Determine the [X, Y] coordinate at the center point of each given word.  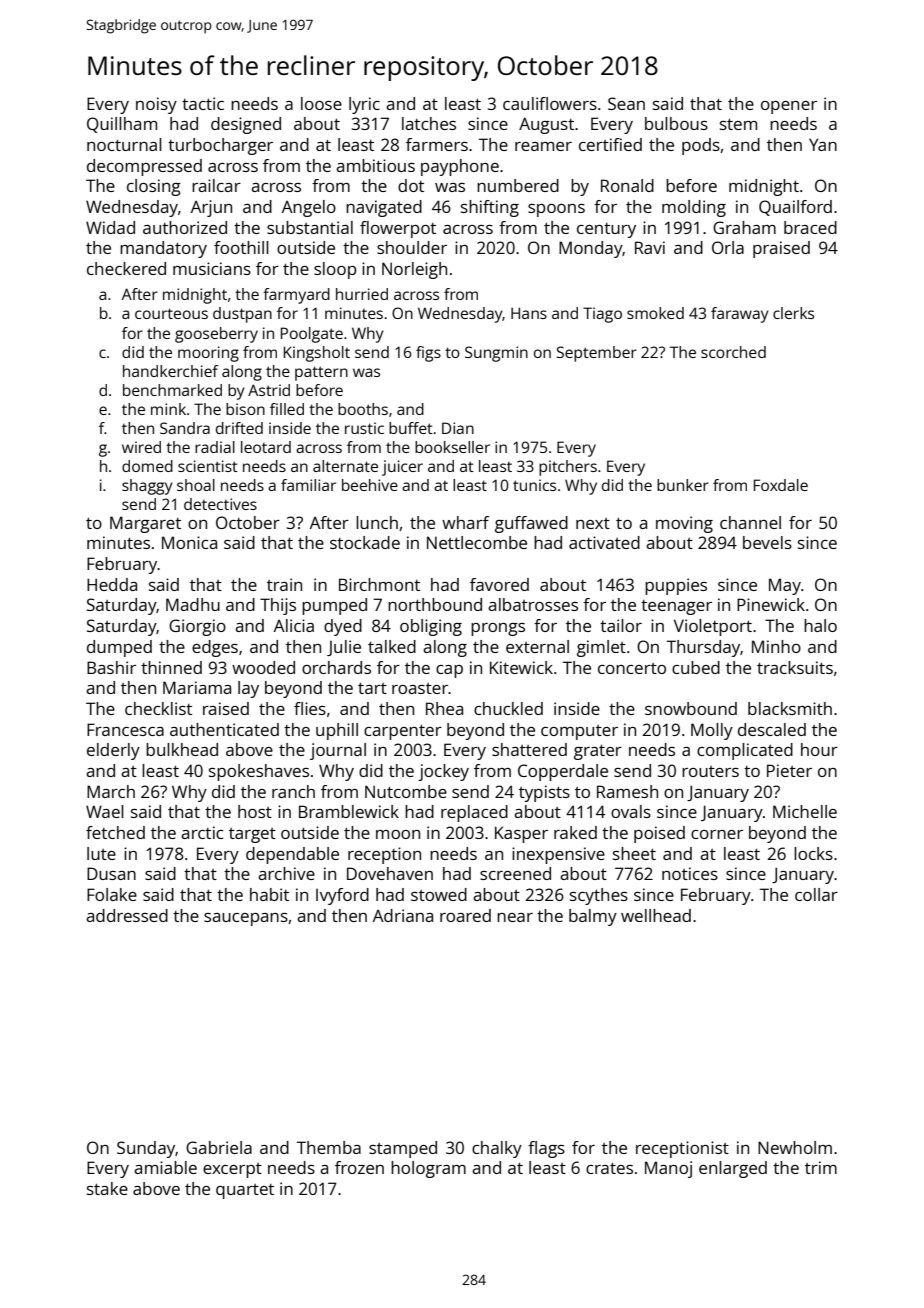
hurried [362, 294]
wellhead [656, 915]
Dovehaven [390, 873]
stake [107, 1188]
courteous [171, 313]
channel [750, 522]
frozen [359, 1167]
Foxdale [781, 485]
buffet [411, 428]
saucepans [246, 919]
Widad [110, 227]
